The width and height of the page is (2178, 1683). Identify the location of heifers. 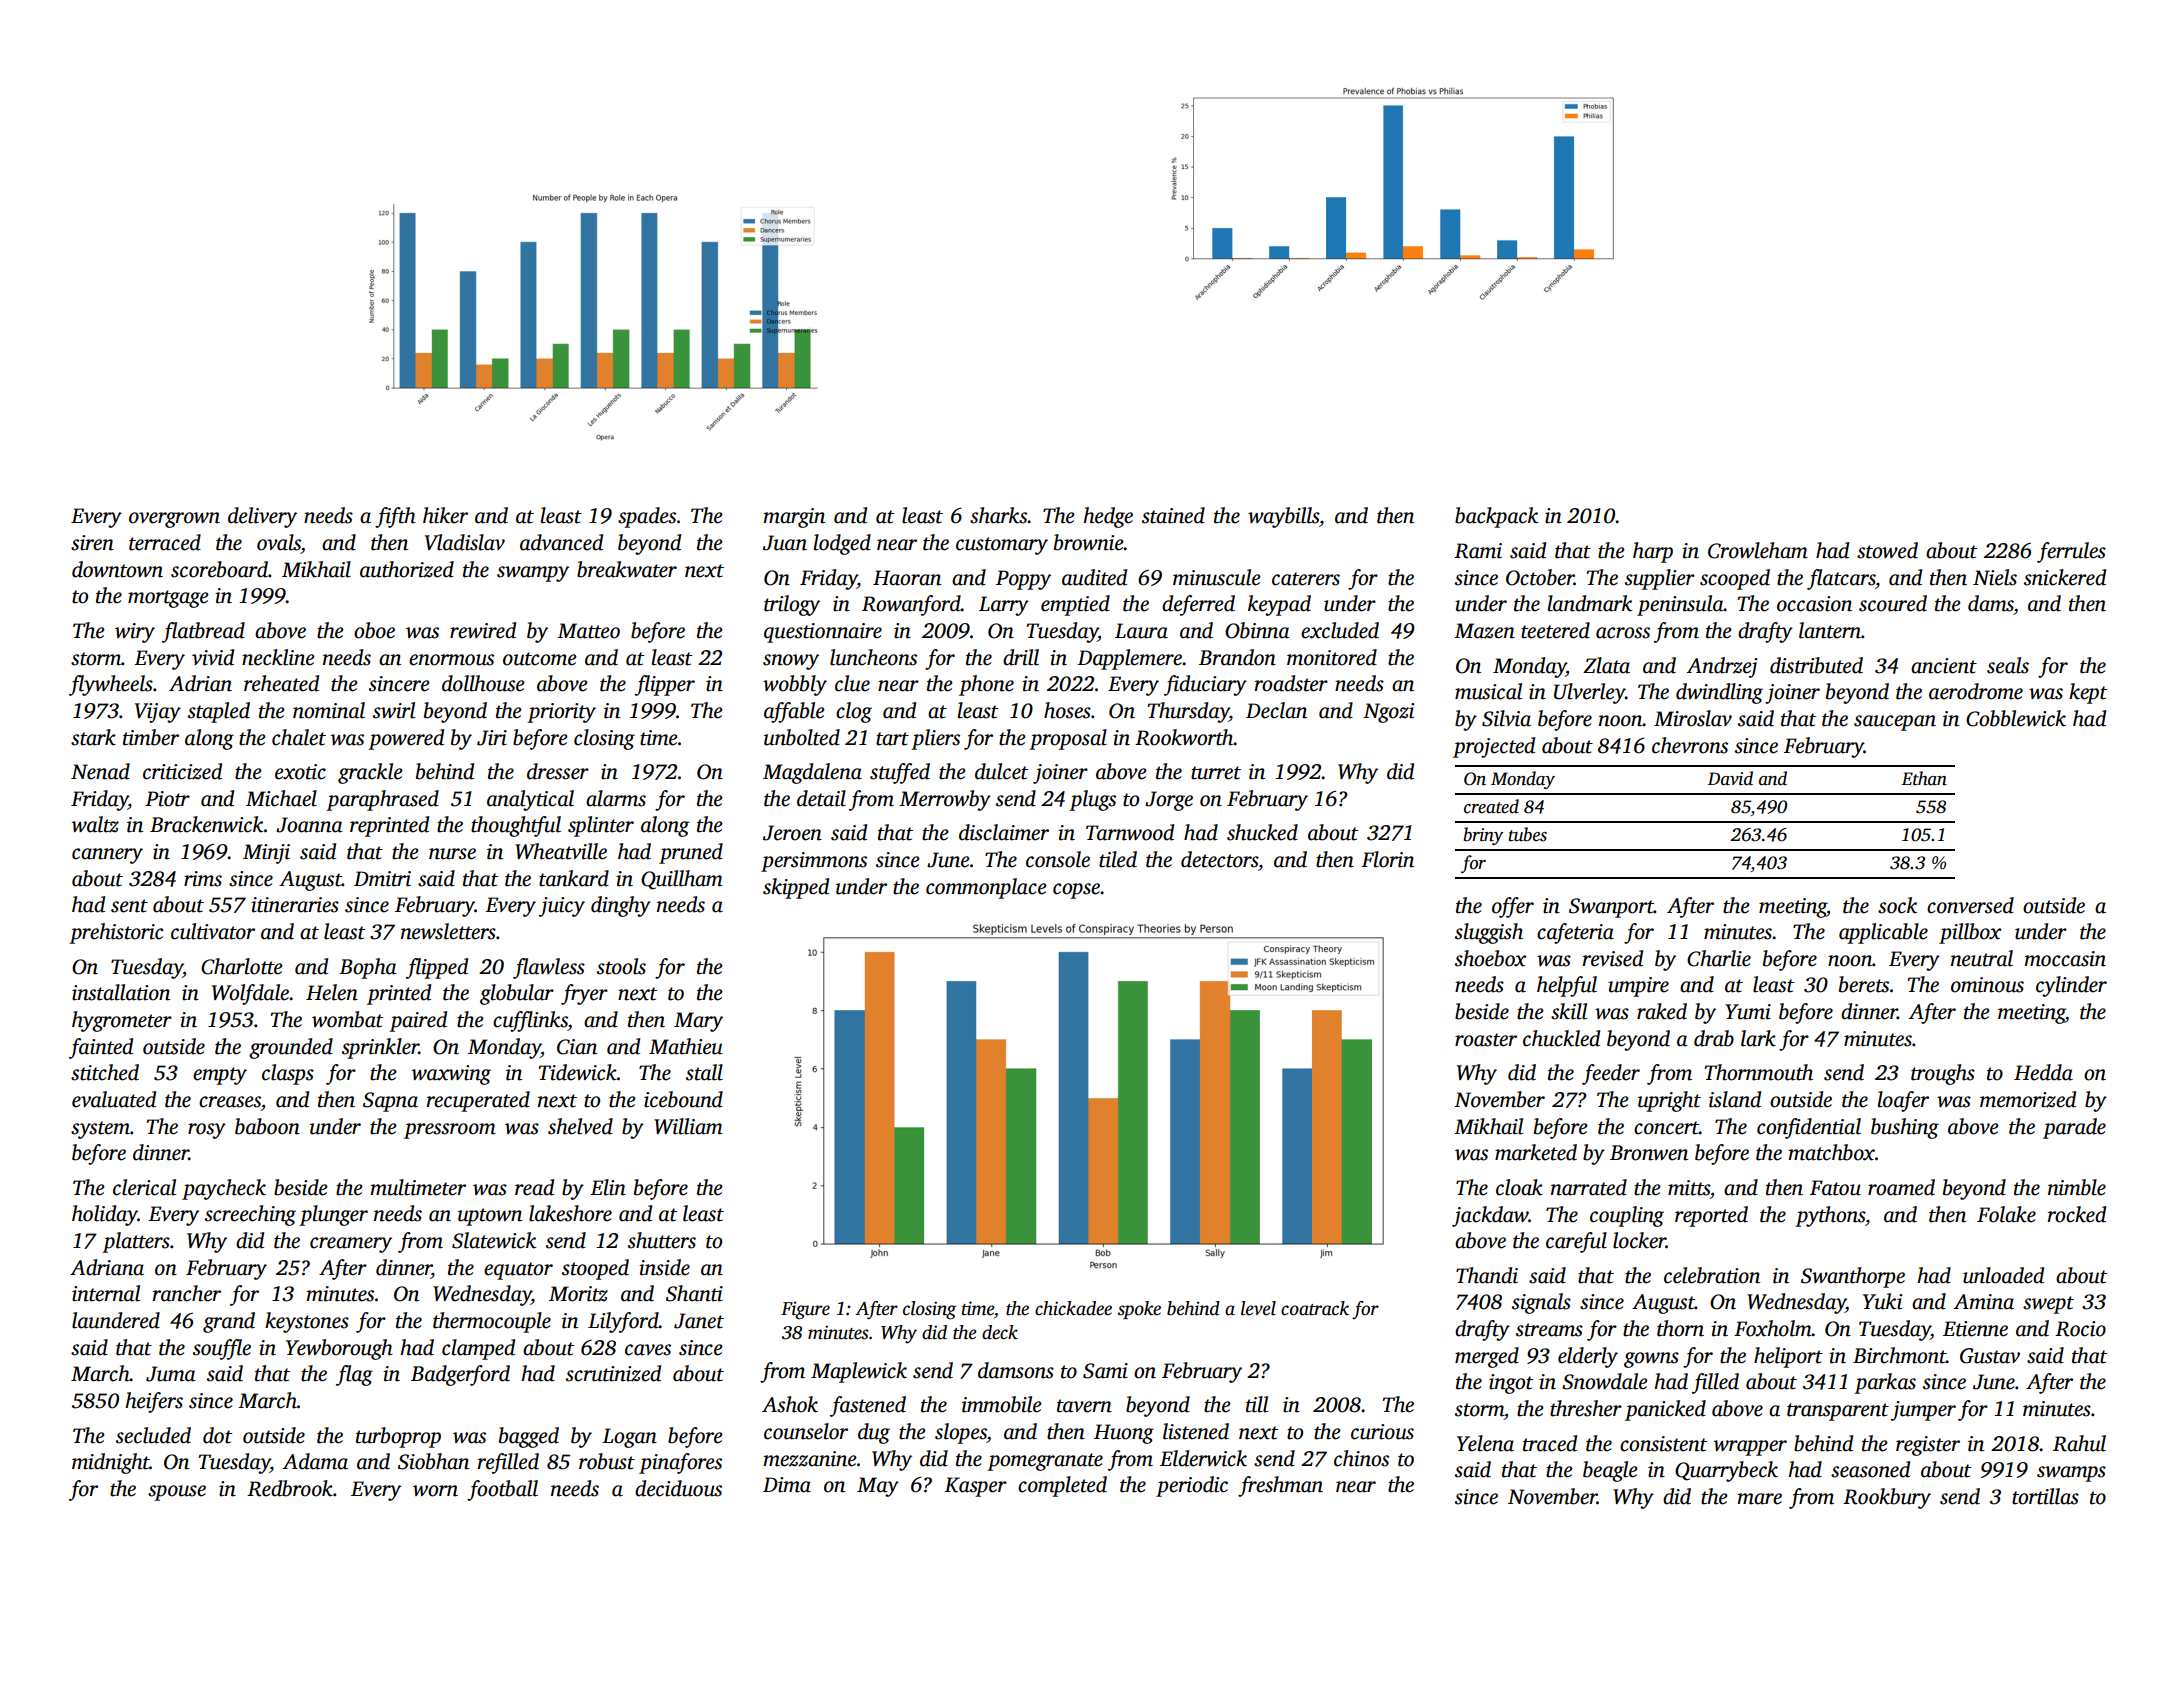
(154, 1402).
